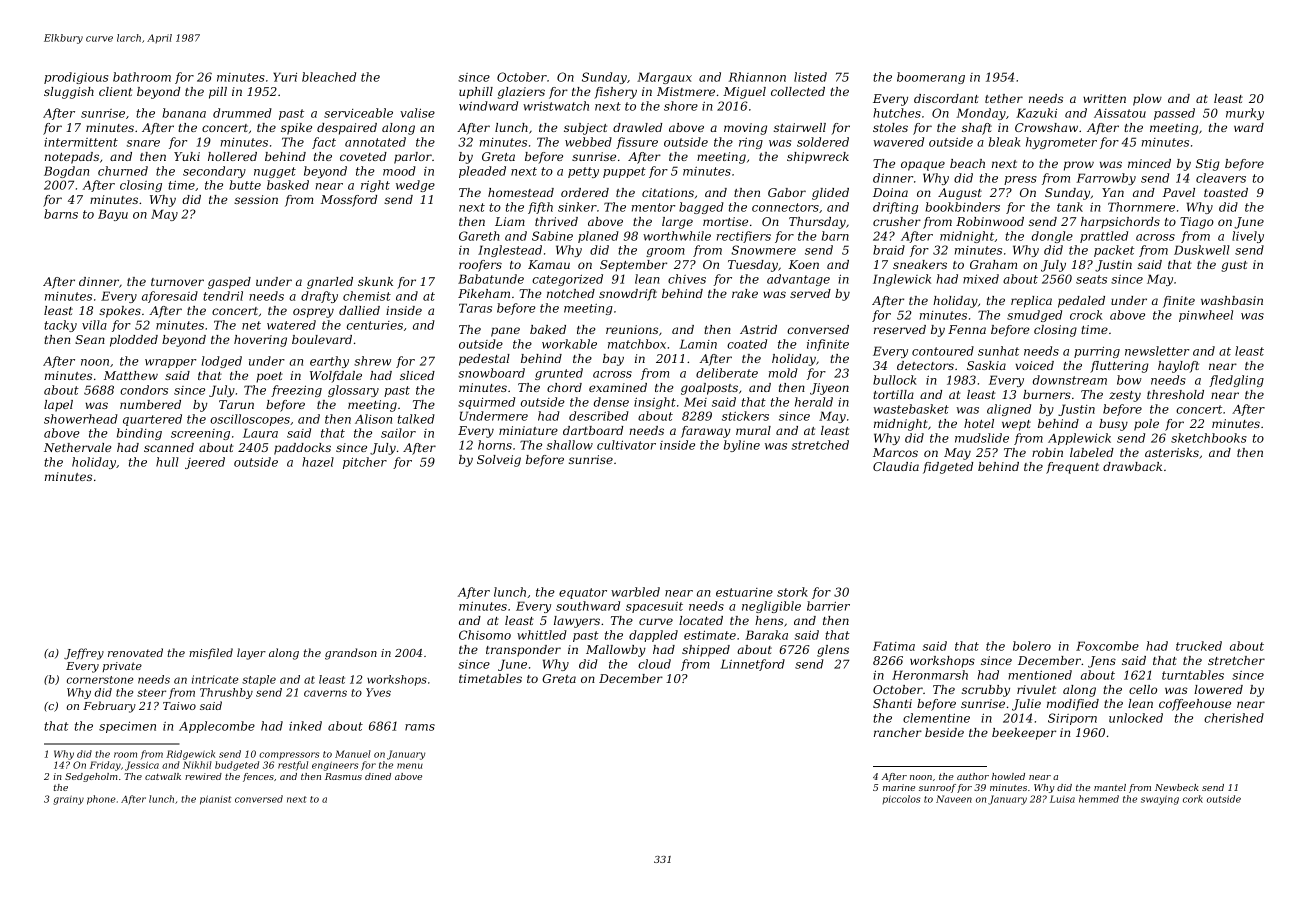  Describe the element at coordinates (1147, 100) in the page. I see `plow` at that location.
